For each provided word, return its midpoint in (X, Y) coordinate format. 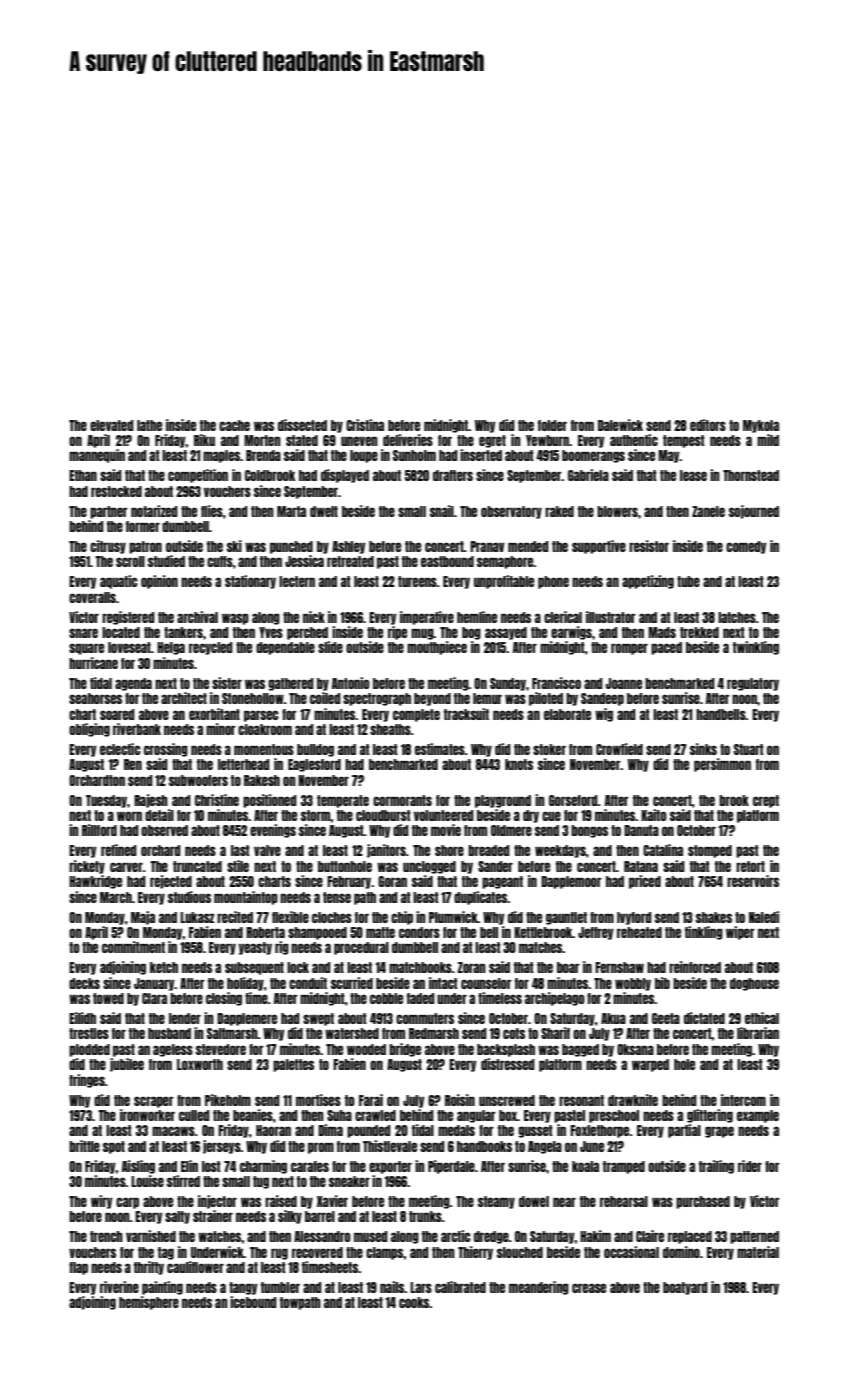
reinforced (695, 967)
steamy (496, 1202)
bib (662, 983)
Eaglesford (314, 765)
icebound (253, 1302)
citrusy (108, 547)
